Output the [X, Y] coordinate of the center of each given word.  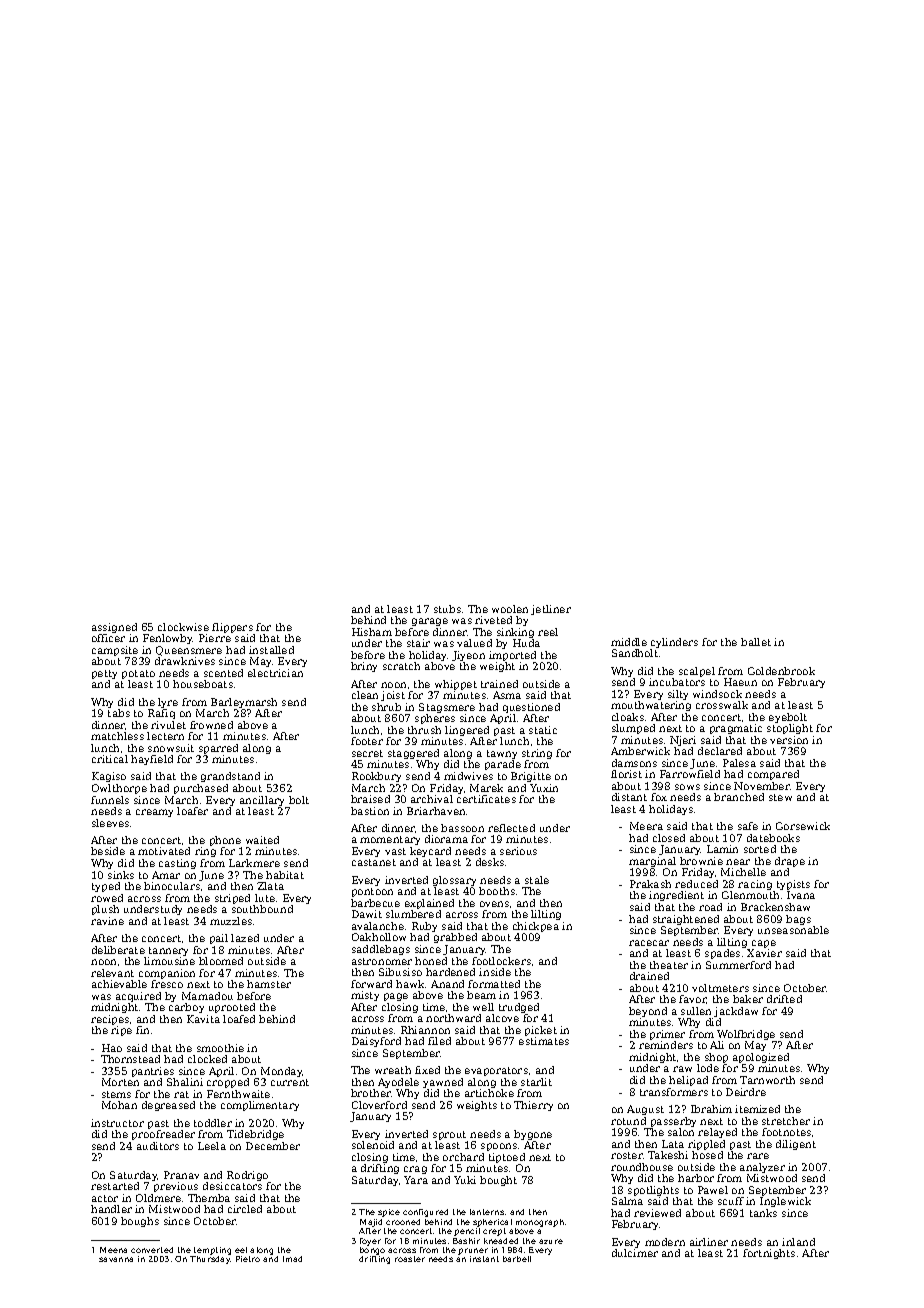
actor [105, 1198]
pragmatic [736, 729]
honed [431, 961]
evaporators [496, 1071]
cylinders [674, 643]
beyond [648, 1012]
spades [722, 954]
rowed [107, 898]
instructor [117, 1123]
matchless [117, 736]
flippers [232, 628]
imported [512, 656]
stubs [447, 609]
